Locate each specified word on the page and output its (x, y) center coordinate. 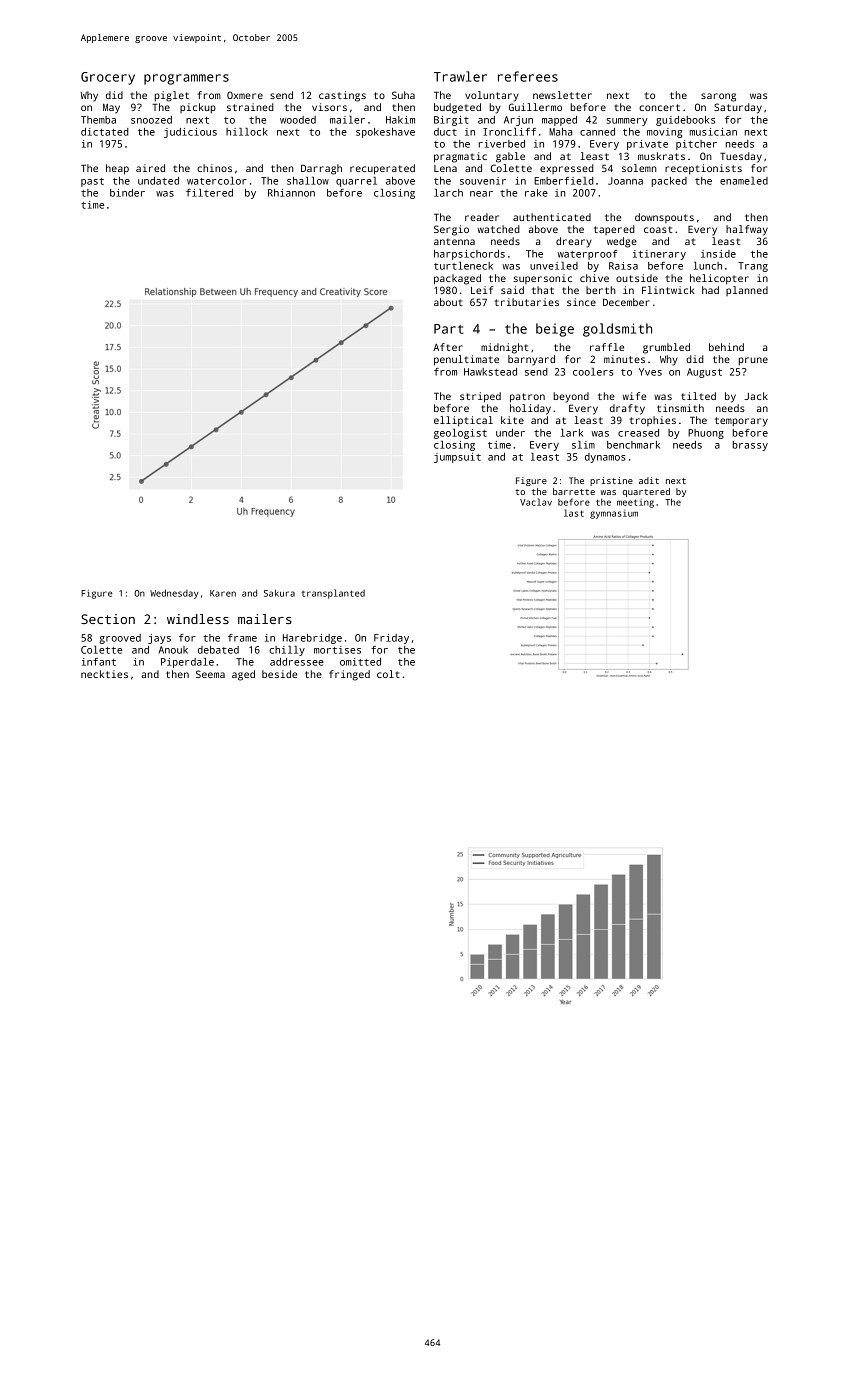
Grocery (108, 78)
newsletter (562, 95)
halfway (747, 230)
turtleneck (463, 266)
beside (279, 674)
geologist (460, 434)
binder (127, 193)
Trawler (460, 76)
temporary (741, 422)
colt (388, 674)
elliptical (463, 421)
